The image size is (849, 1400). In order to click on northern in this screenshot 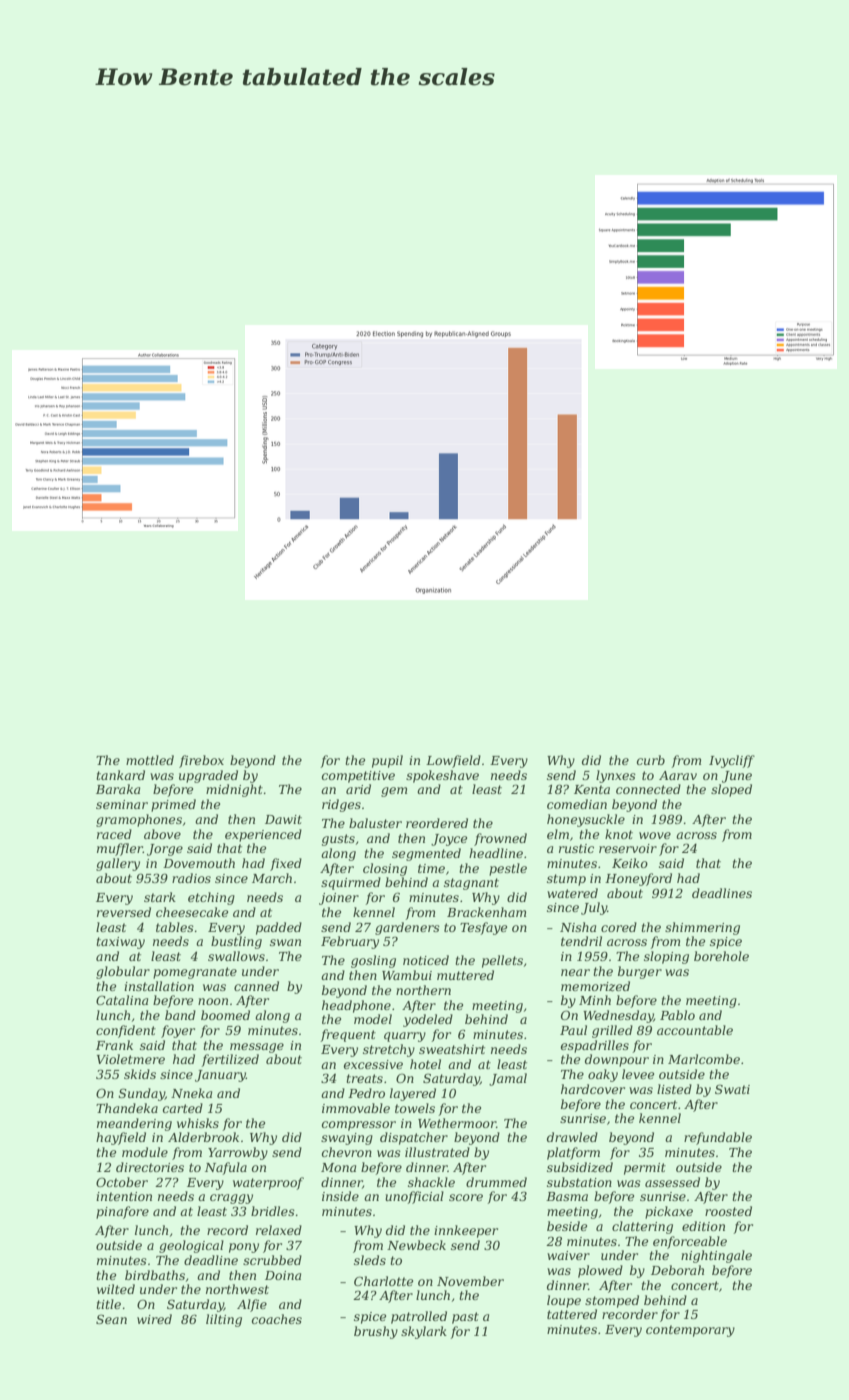, I will do `click(423, 990)`.
